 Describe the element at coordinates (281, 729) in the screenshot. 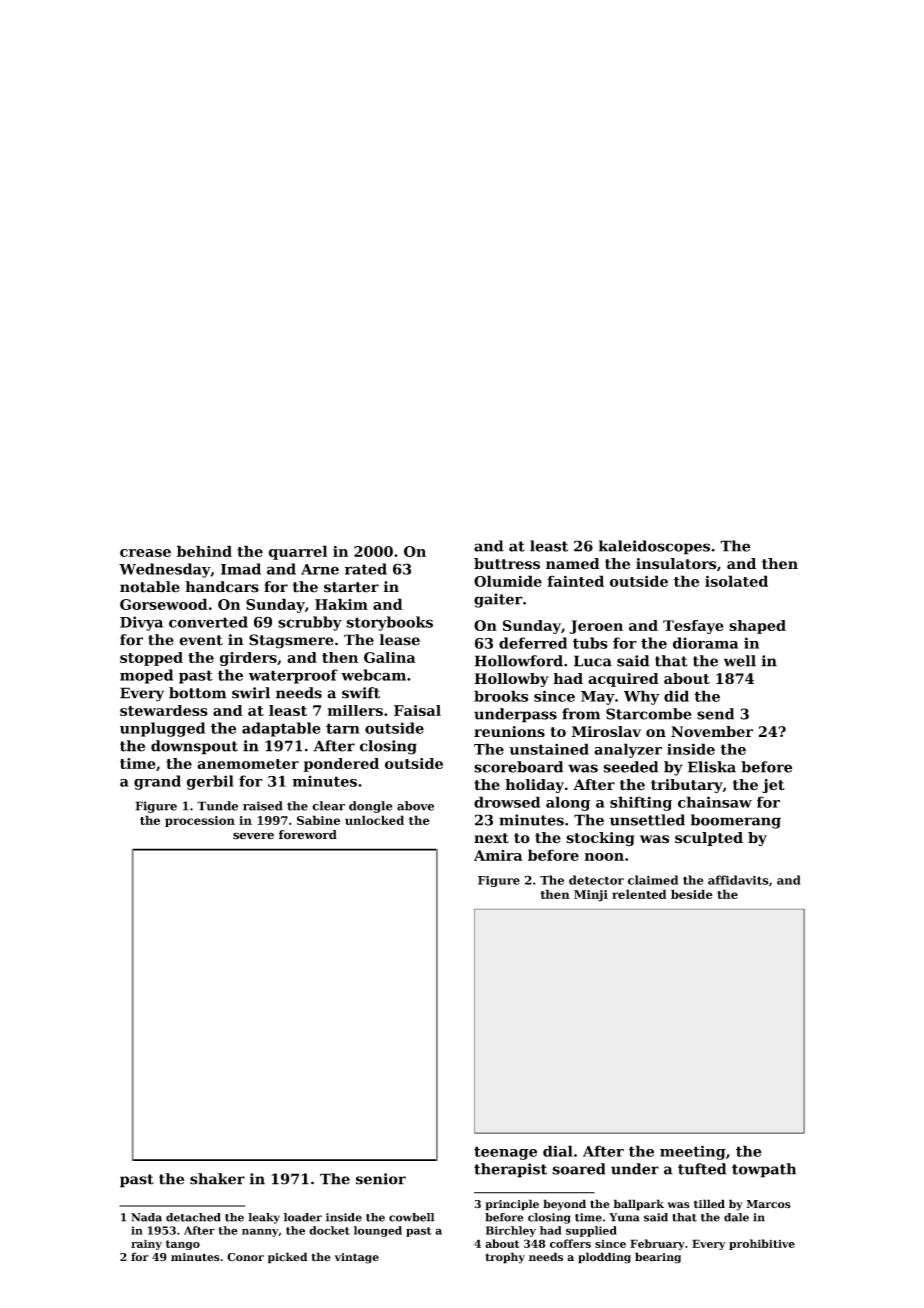

I see `adaptable` at that location.
